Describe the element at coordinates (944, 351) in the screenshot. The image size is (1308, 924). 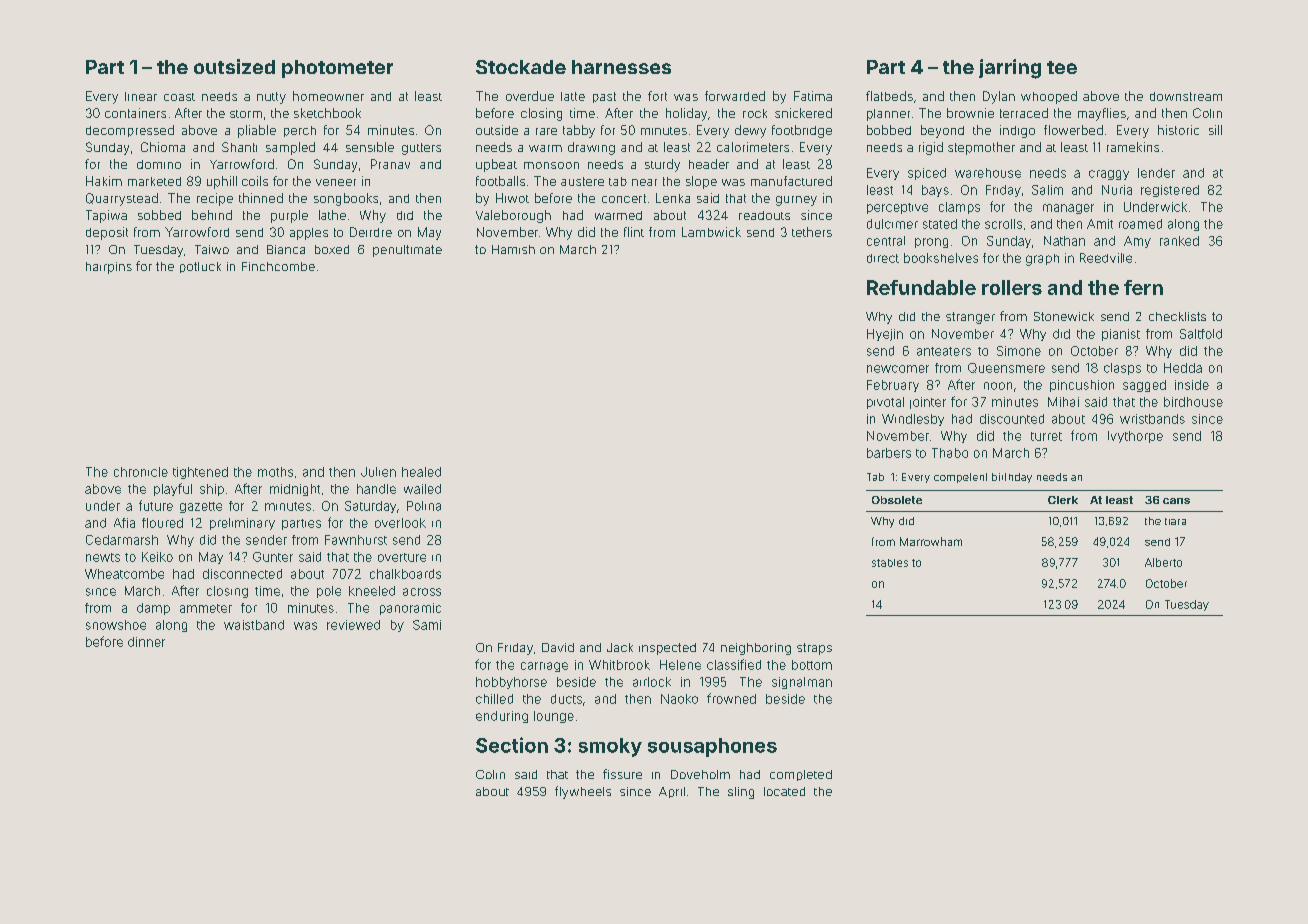
I see `anteaters` at that location.
